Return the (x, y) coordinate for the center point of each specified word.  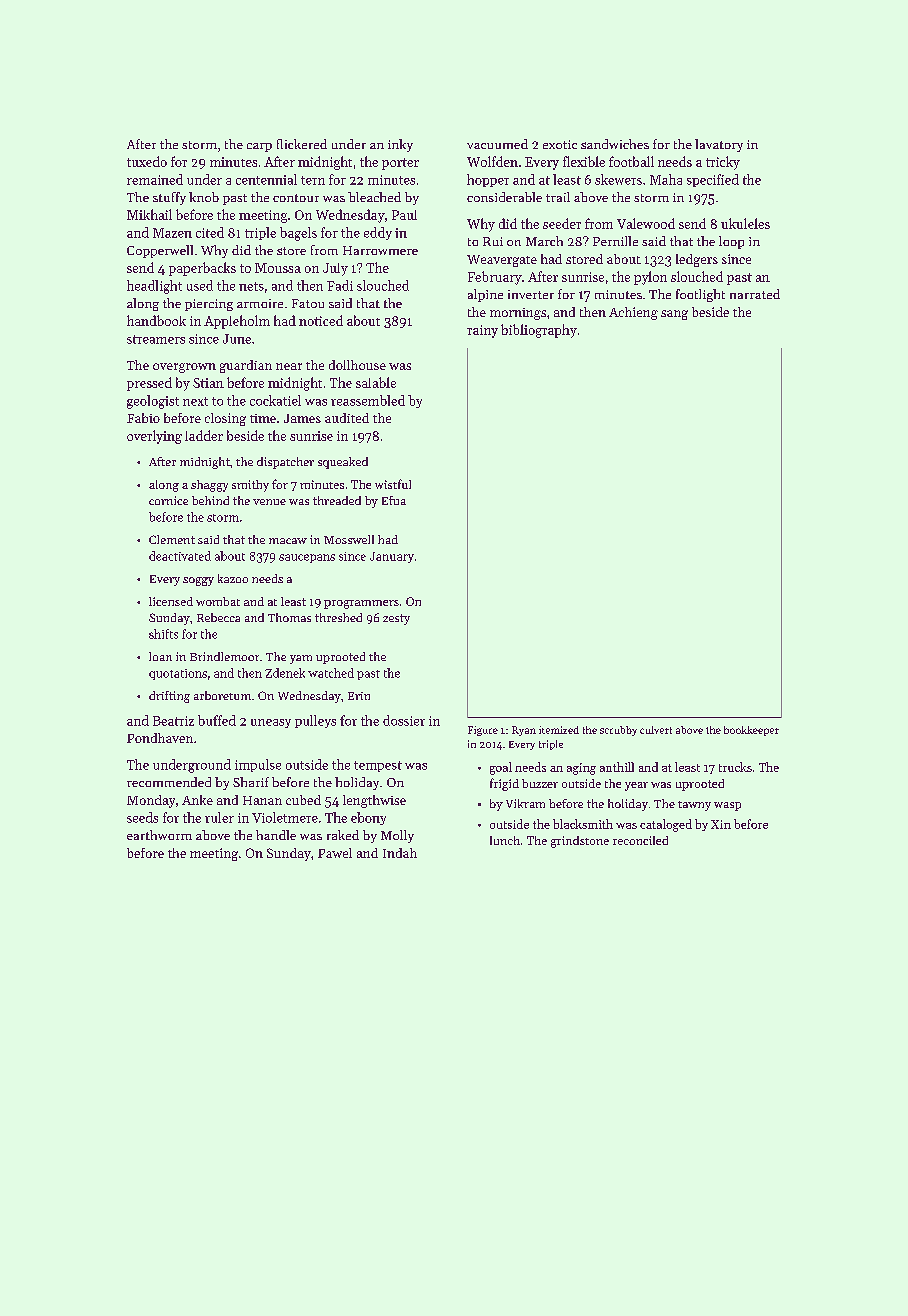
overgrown (184, 368)
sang (674, 315)
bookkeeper (751, 731)
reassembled (368, 400)
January (392, 557)
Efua (394, 500)
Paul (404, 215)
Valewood (646, 223)
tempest (378, 766)
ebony (368, 818)
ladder (204, 435)
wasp (727, 806)
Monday (151, 801)
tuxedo (147, 161)
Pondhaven (160, 738)
